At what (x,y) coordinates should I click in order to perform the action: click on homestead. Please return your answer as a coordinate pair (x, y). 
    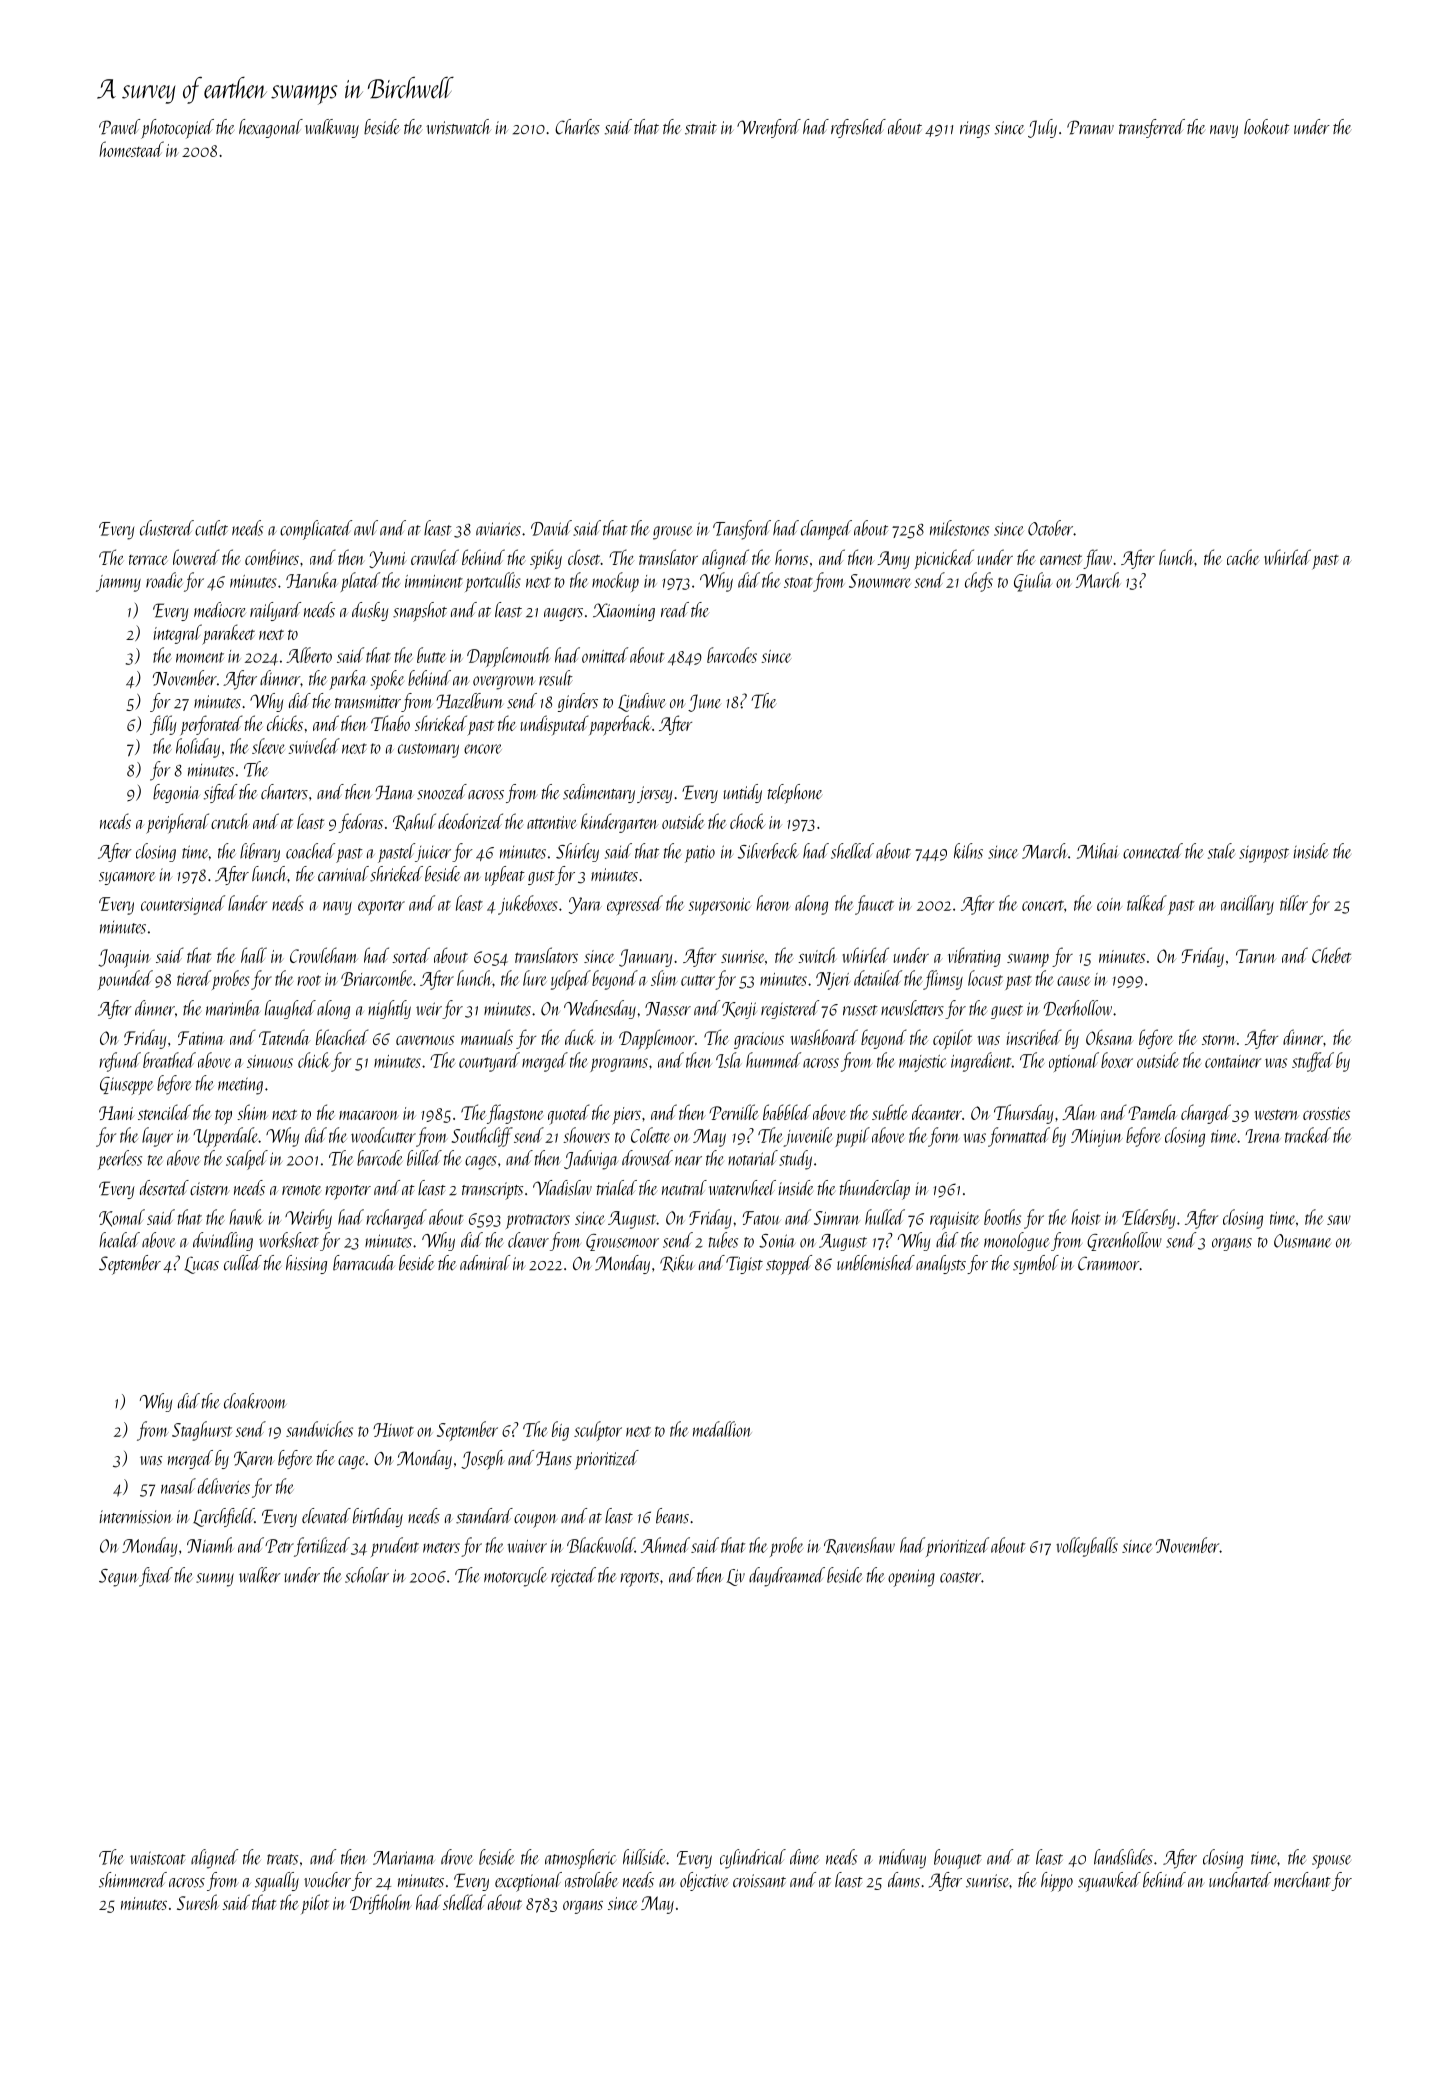
    Looking at the image, I should click on (131, 149).
